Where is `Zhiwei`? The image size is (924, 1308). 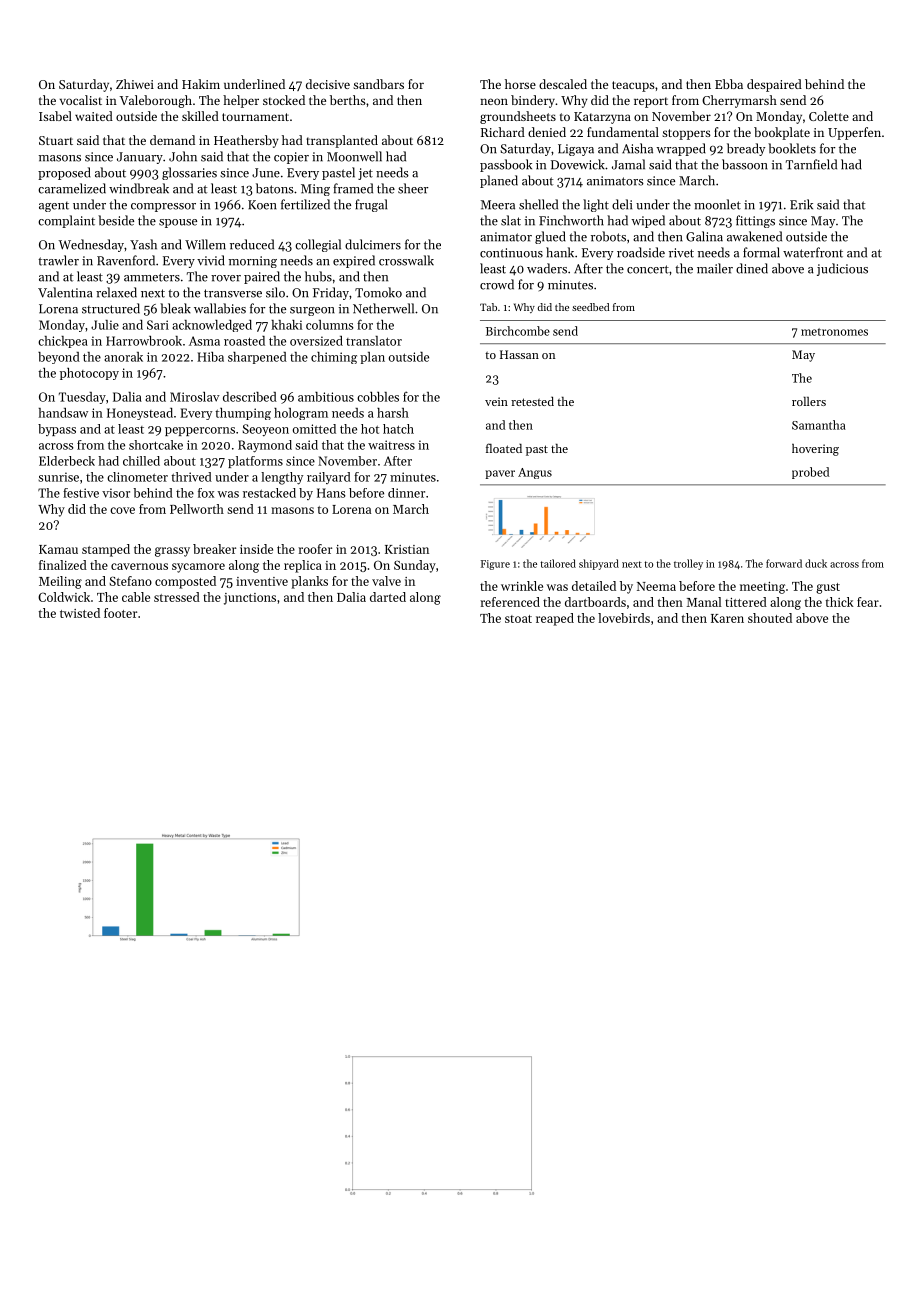 Zhiwei is located at coordinates (135, 84).
